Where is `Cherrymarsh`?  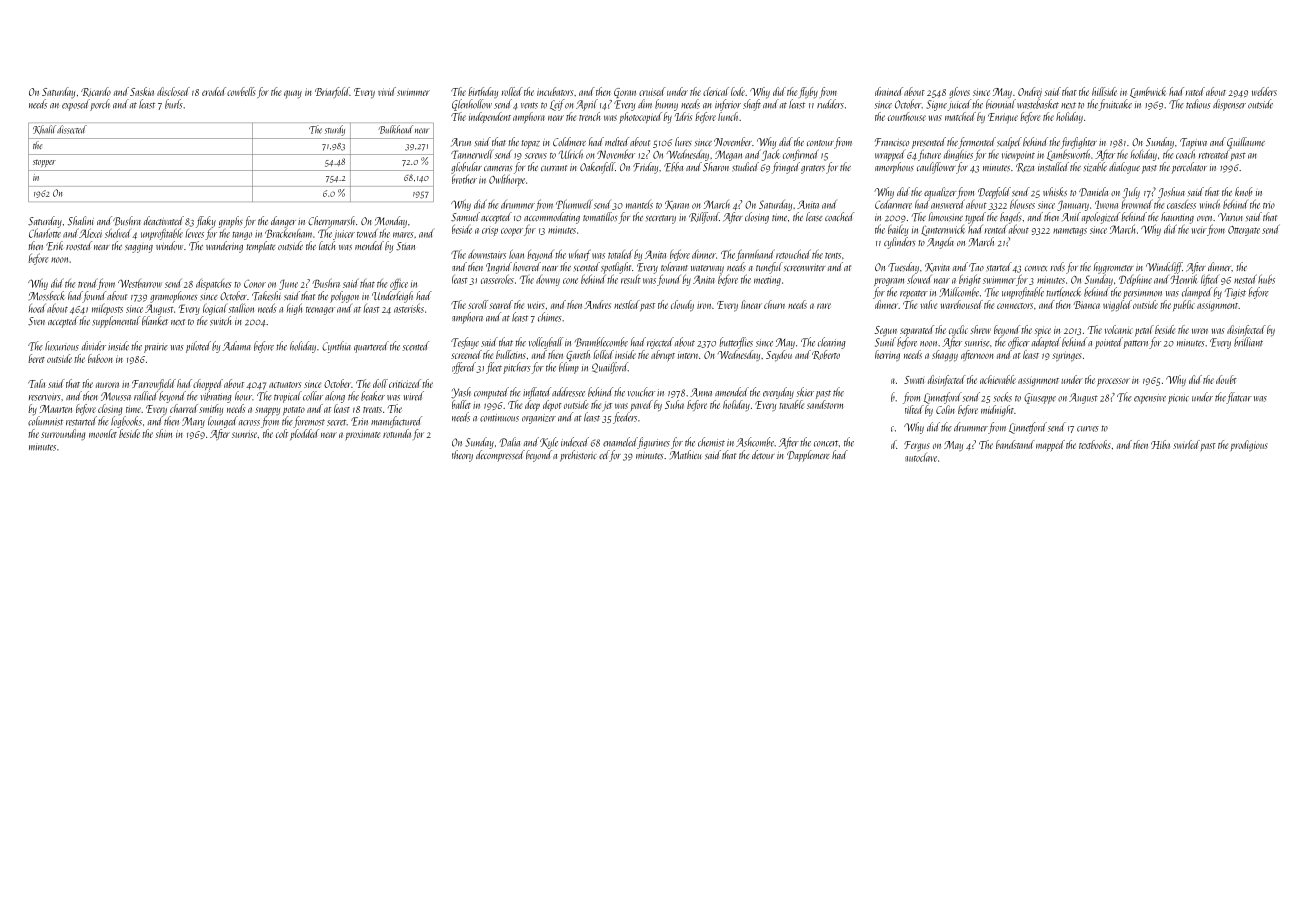
Cherrymarsh is located at coordinates (331, 222).
